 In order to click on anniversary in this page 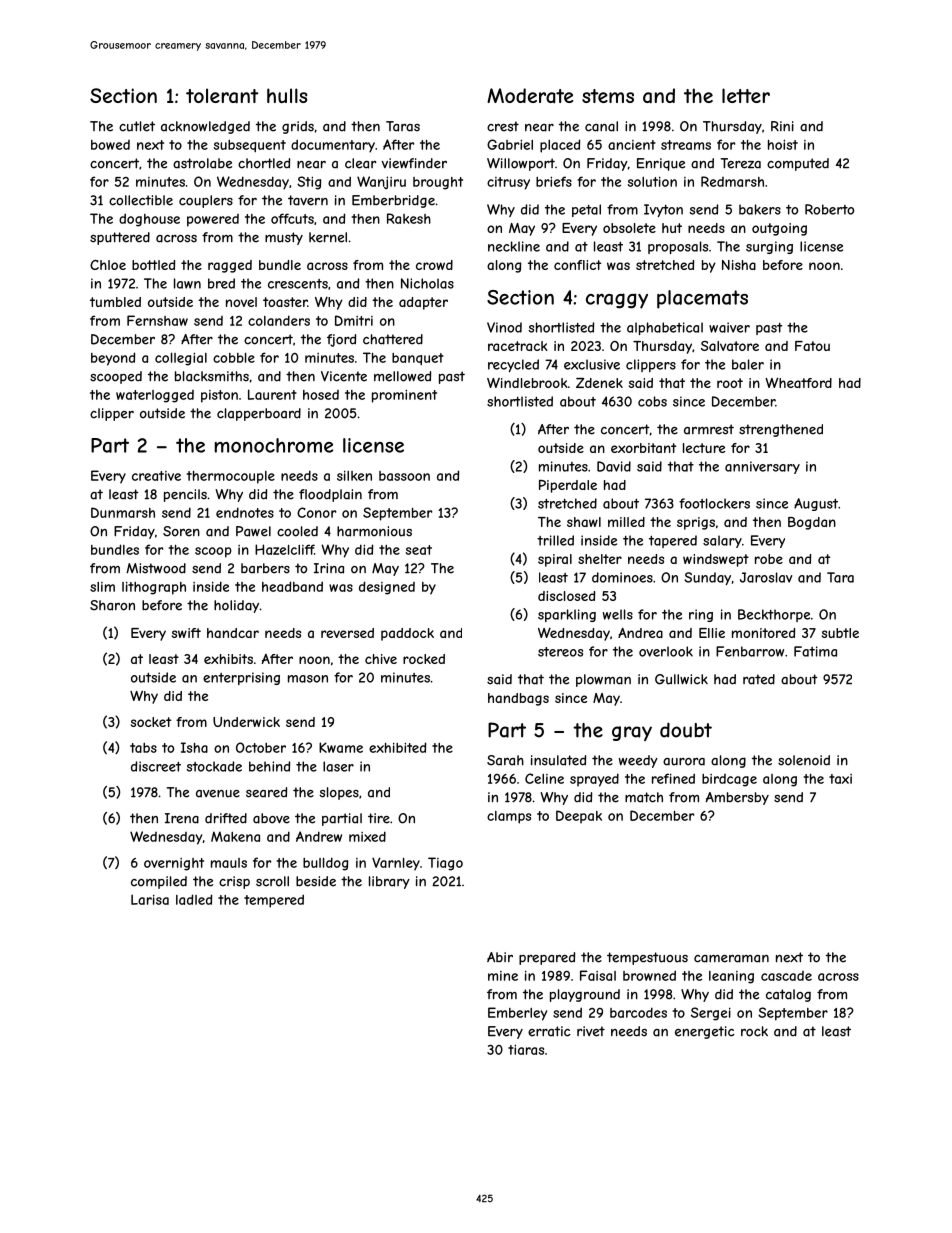, I will do `click(762, 467)`.
